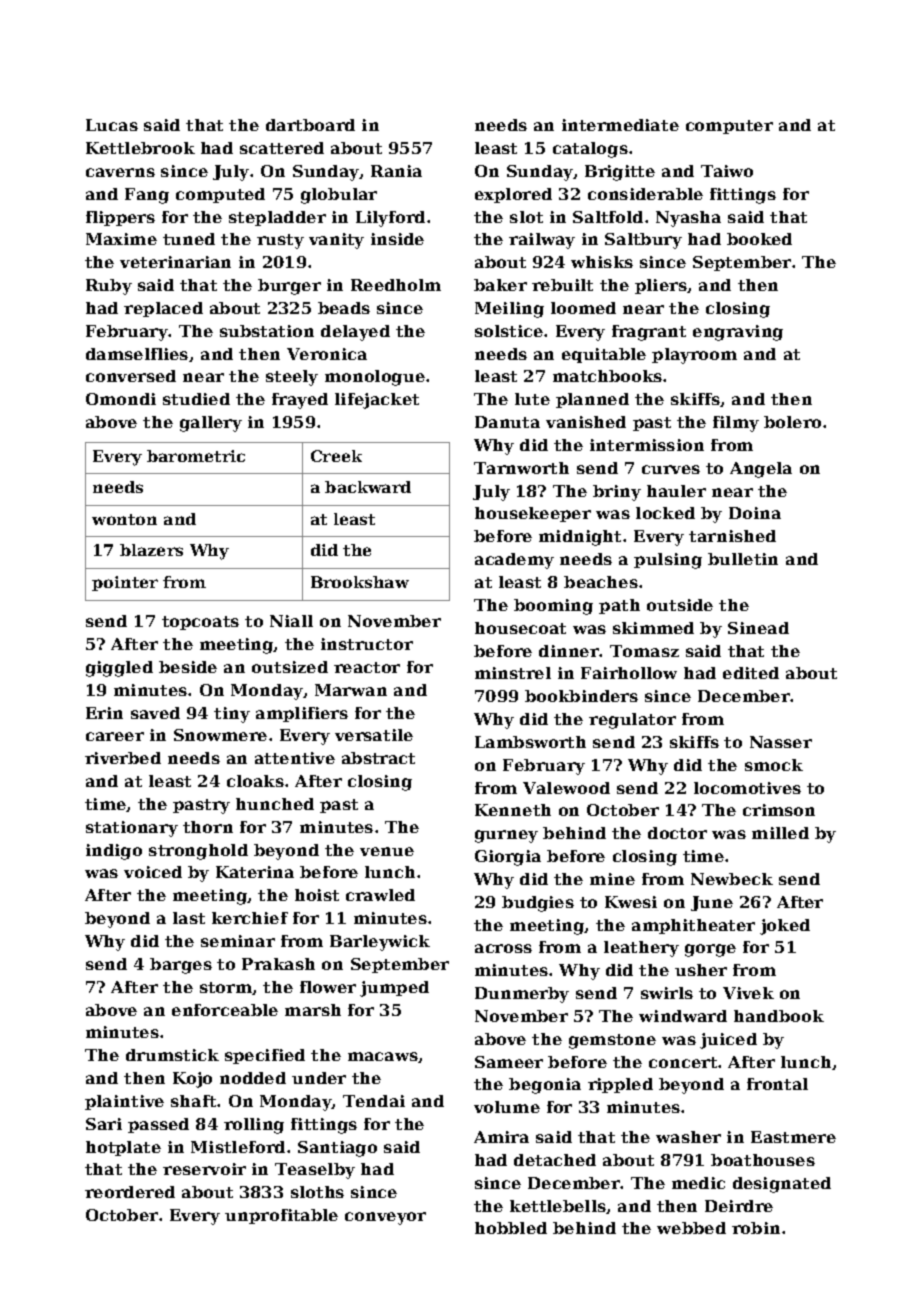 The image size is (924, 1308). What do you see at coordinates (514, 561) in the image?
I see `academy` at bounding box center [514, 561].
